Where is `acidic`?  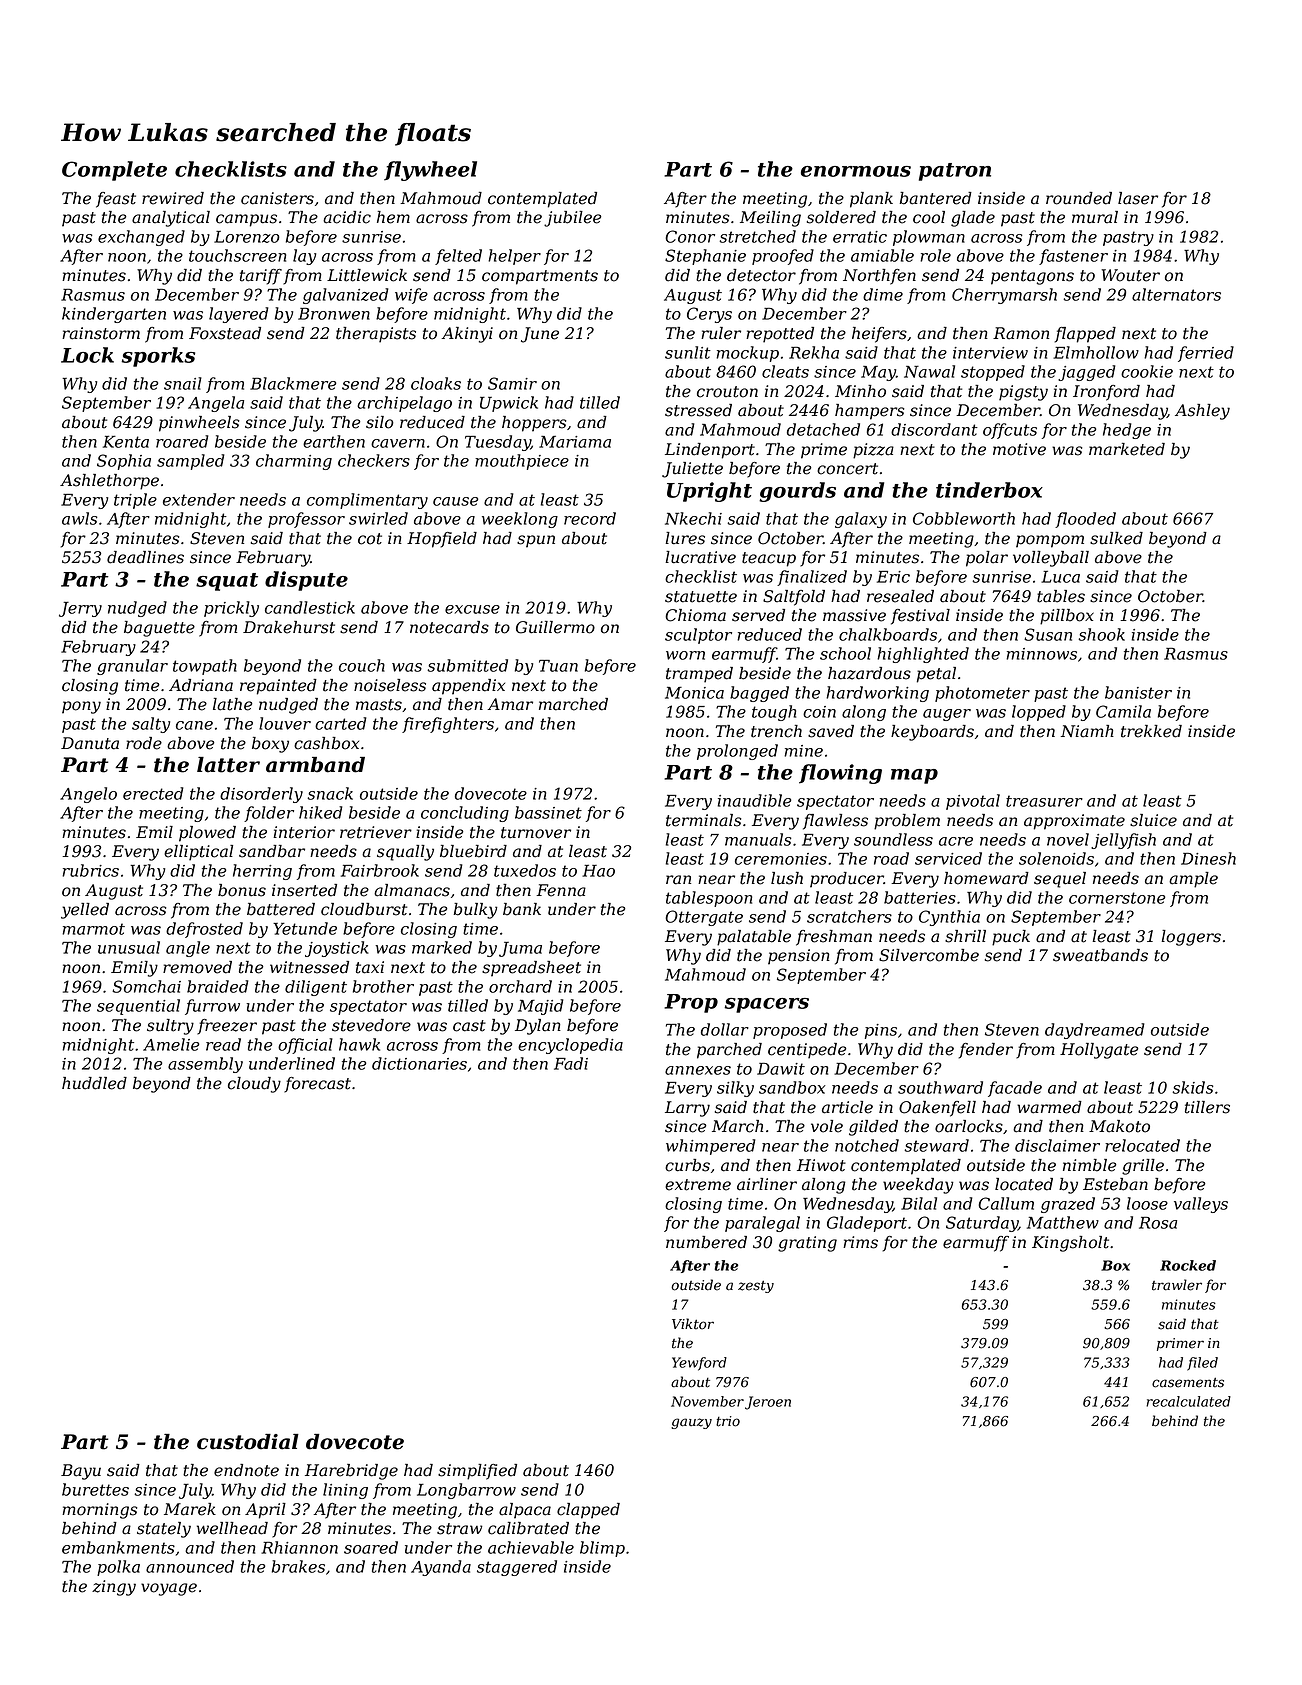
acidic is located at coordinates (347, 217).
